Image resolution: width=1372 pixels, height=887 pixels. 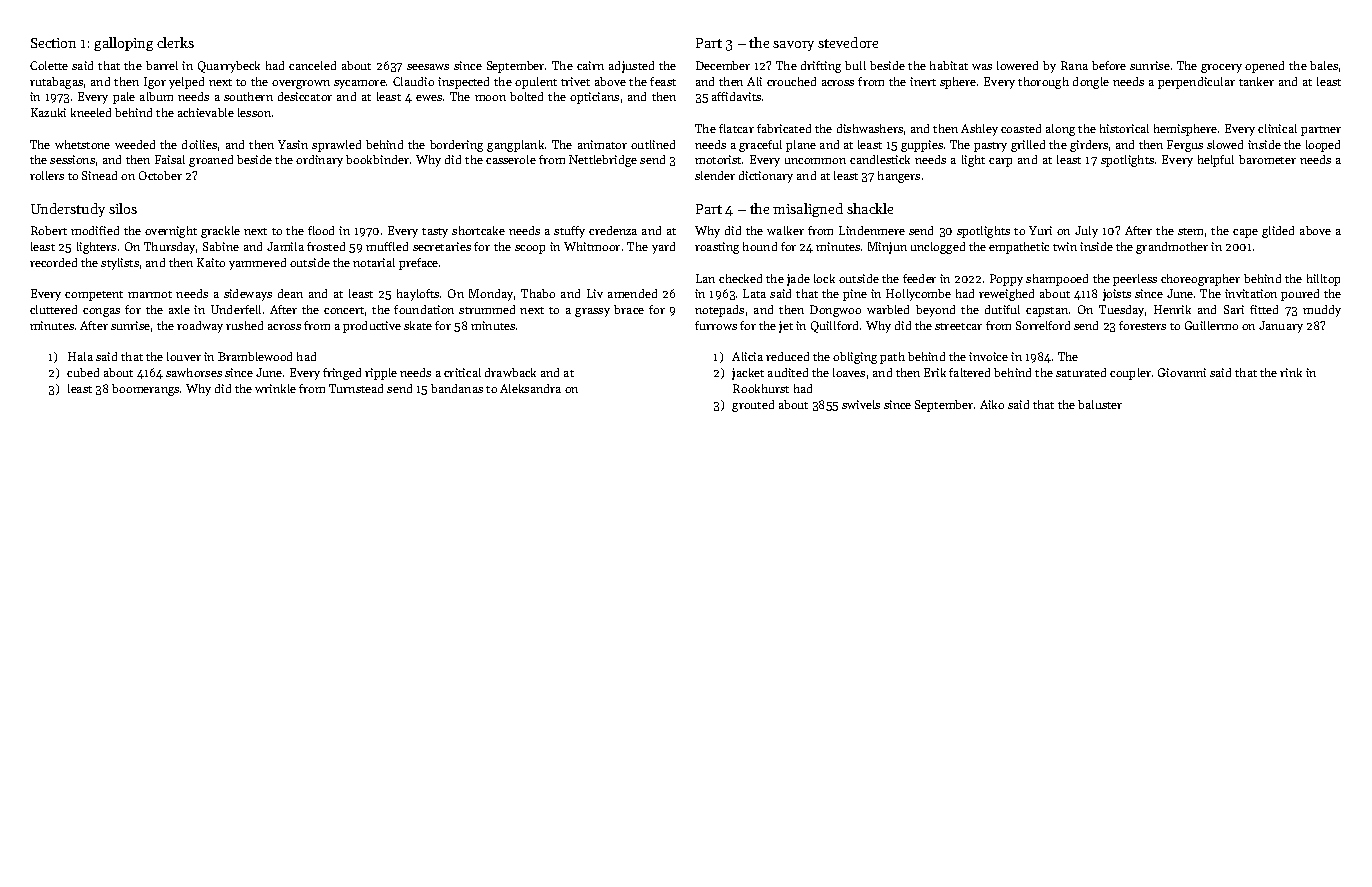 What do you see at coordinates (1060, 130) in the screenshot?
I see `along` at bounding box center [1060, 130].
